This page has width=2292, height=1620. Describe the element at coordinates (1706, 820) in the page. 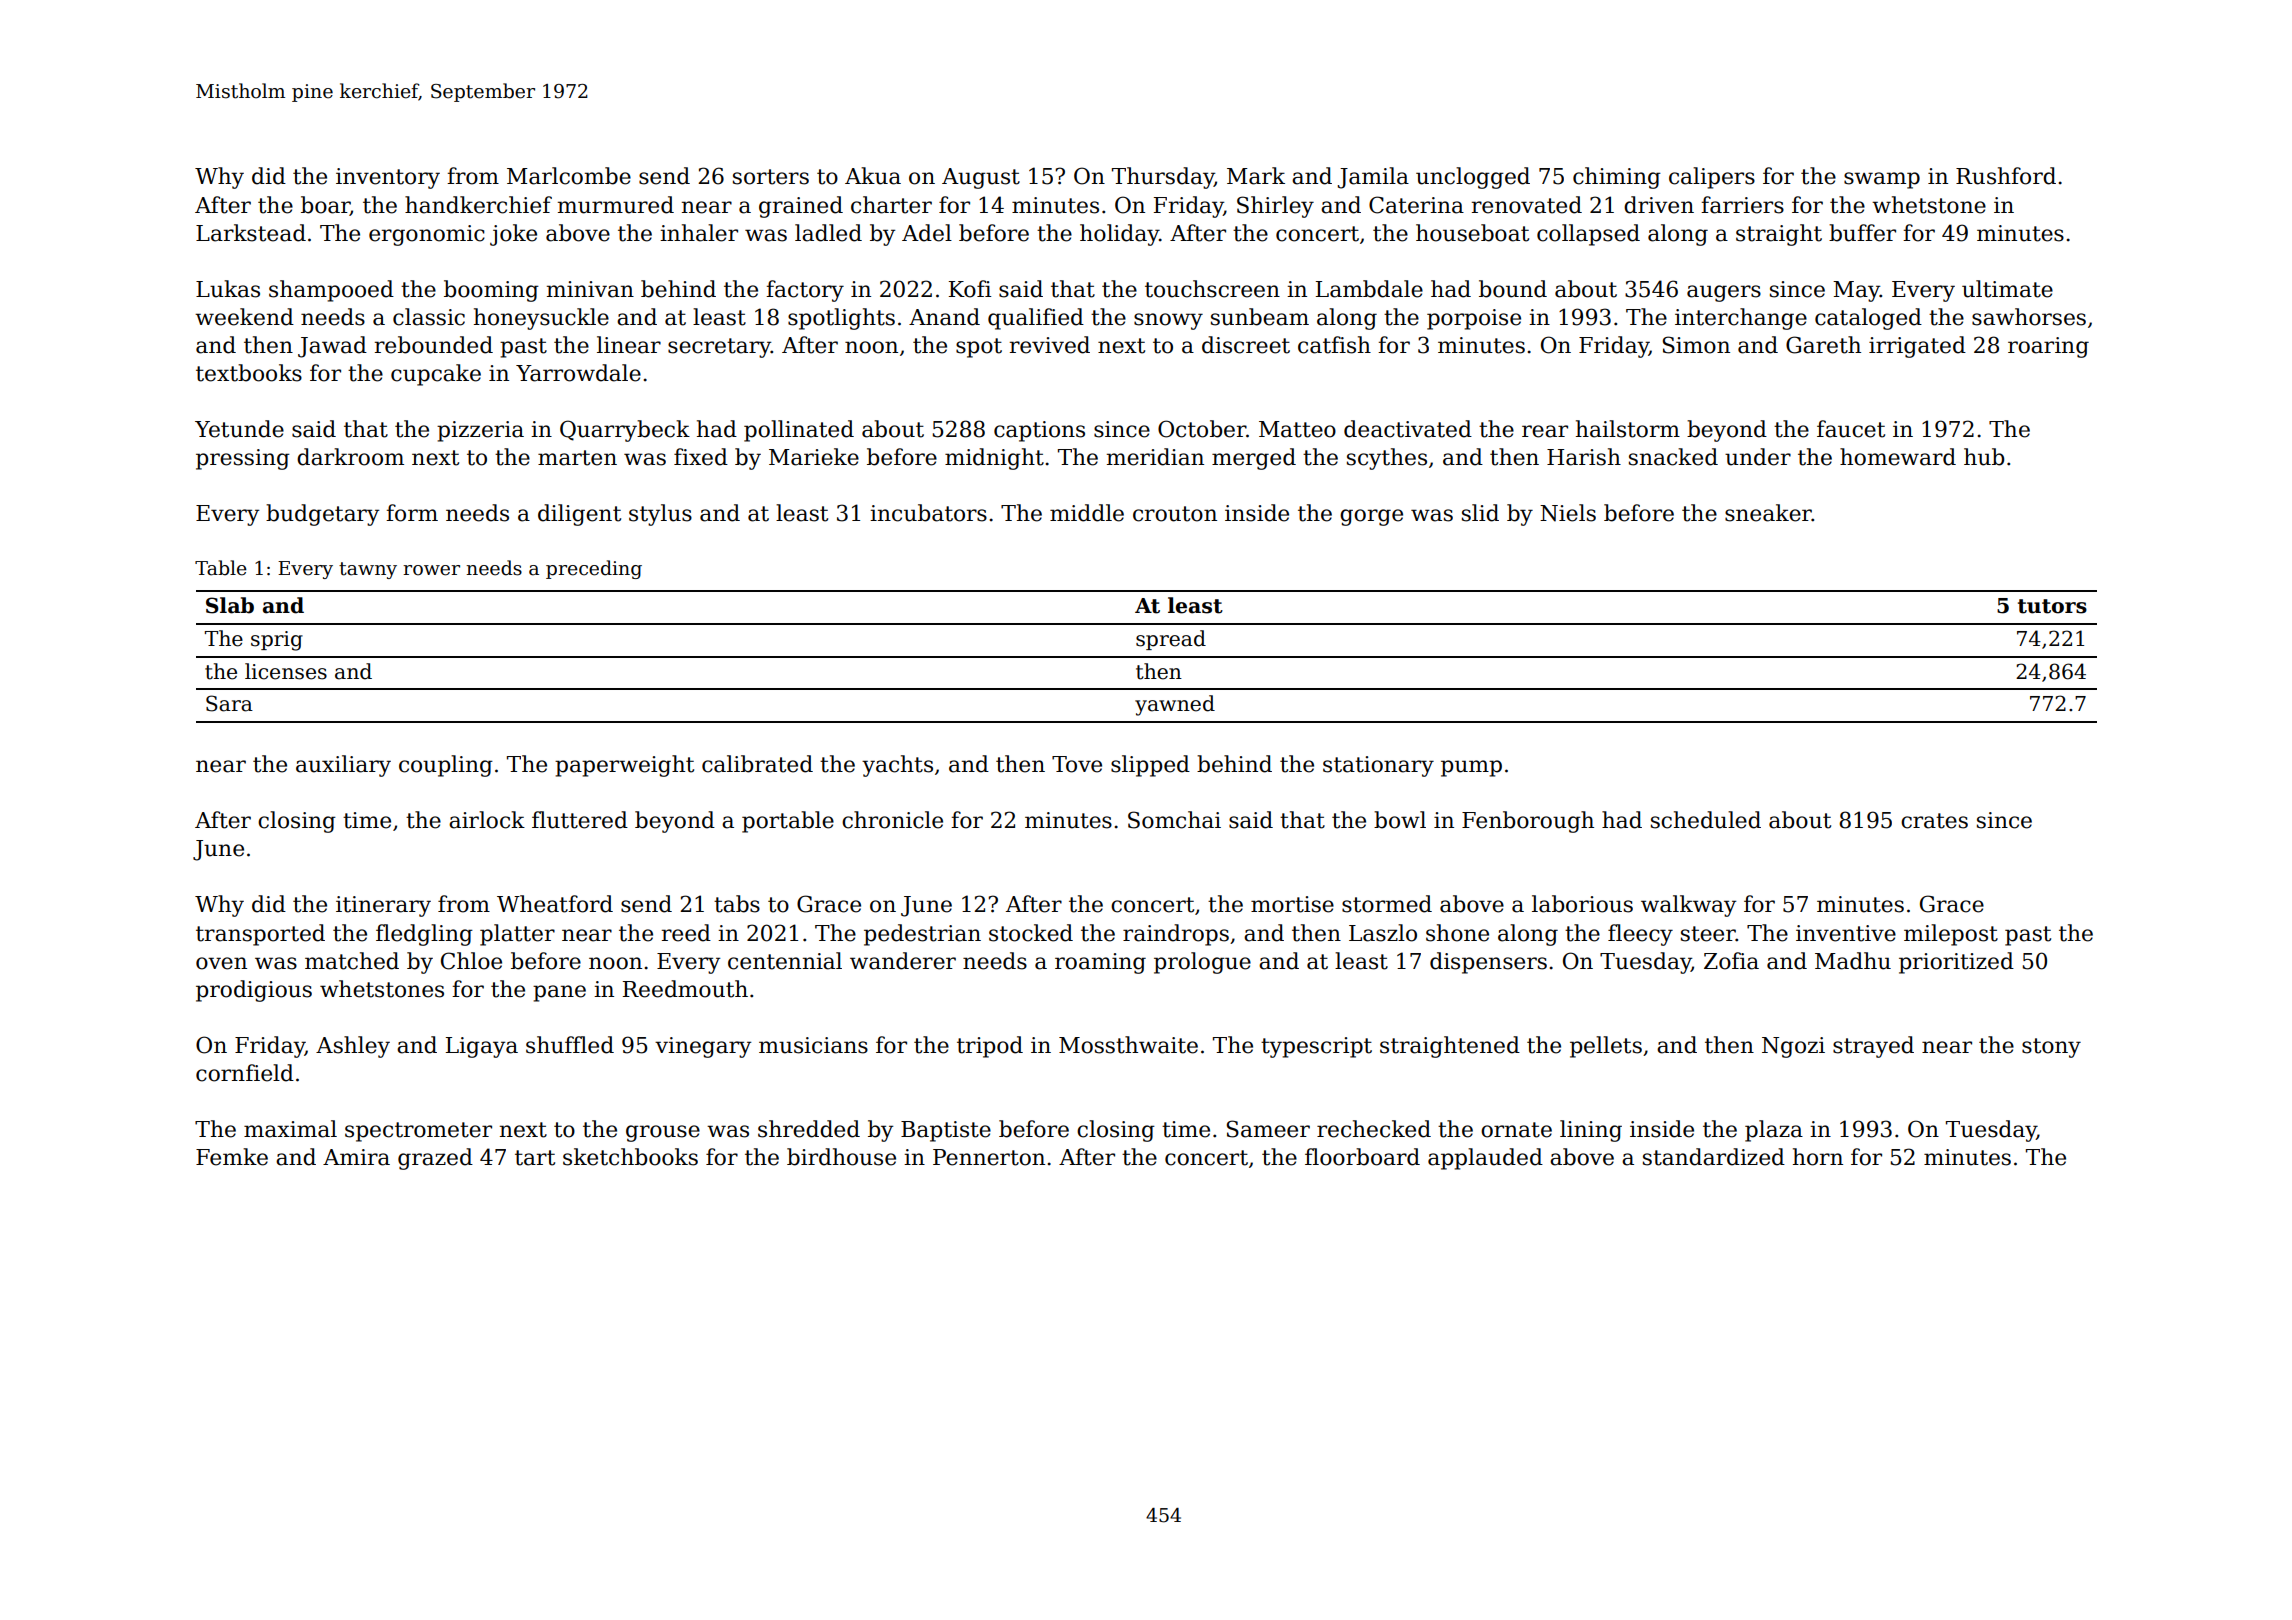

I see `scheduled` at that location.
